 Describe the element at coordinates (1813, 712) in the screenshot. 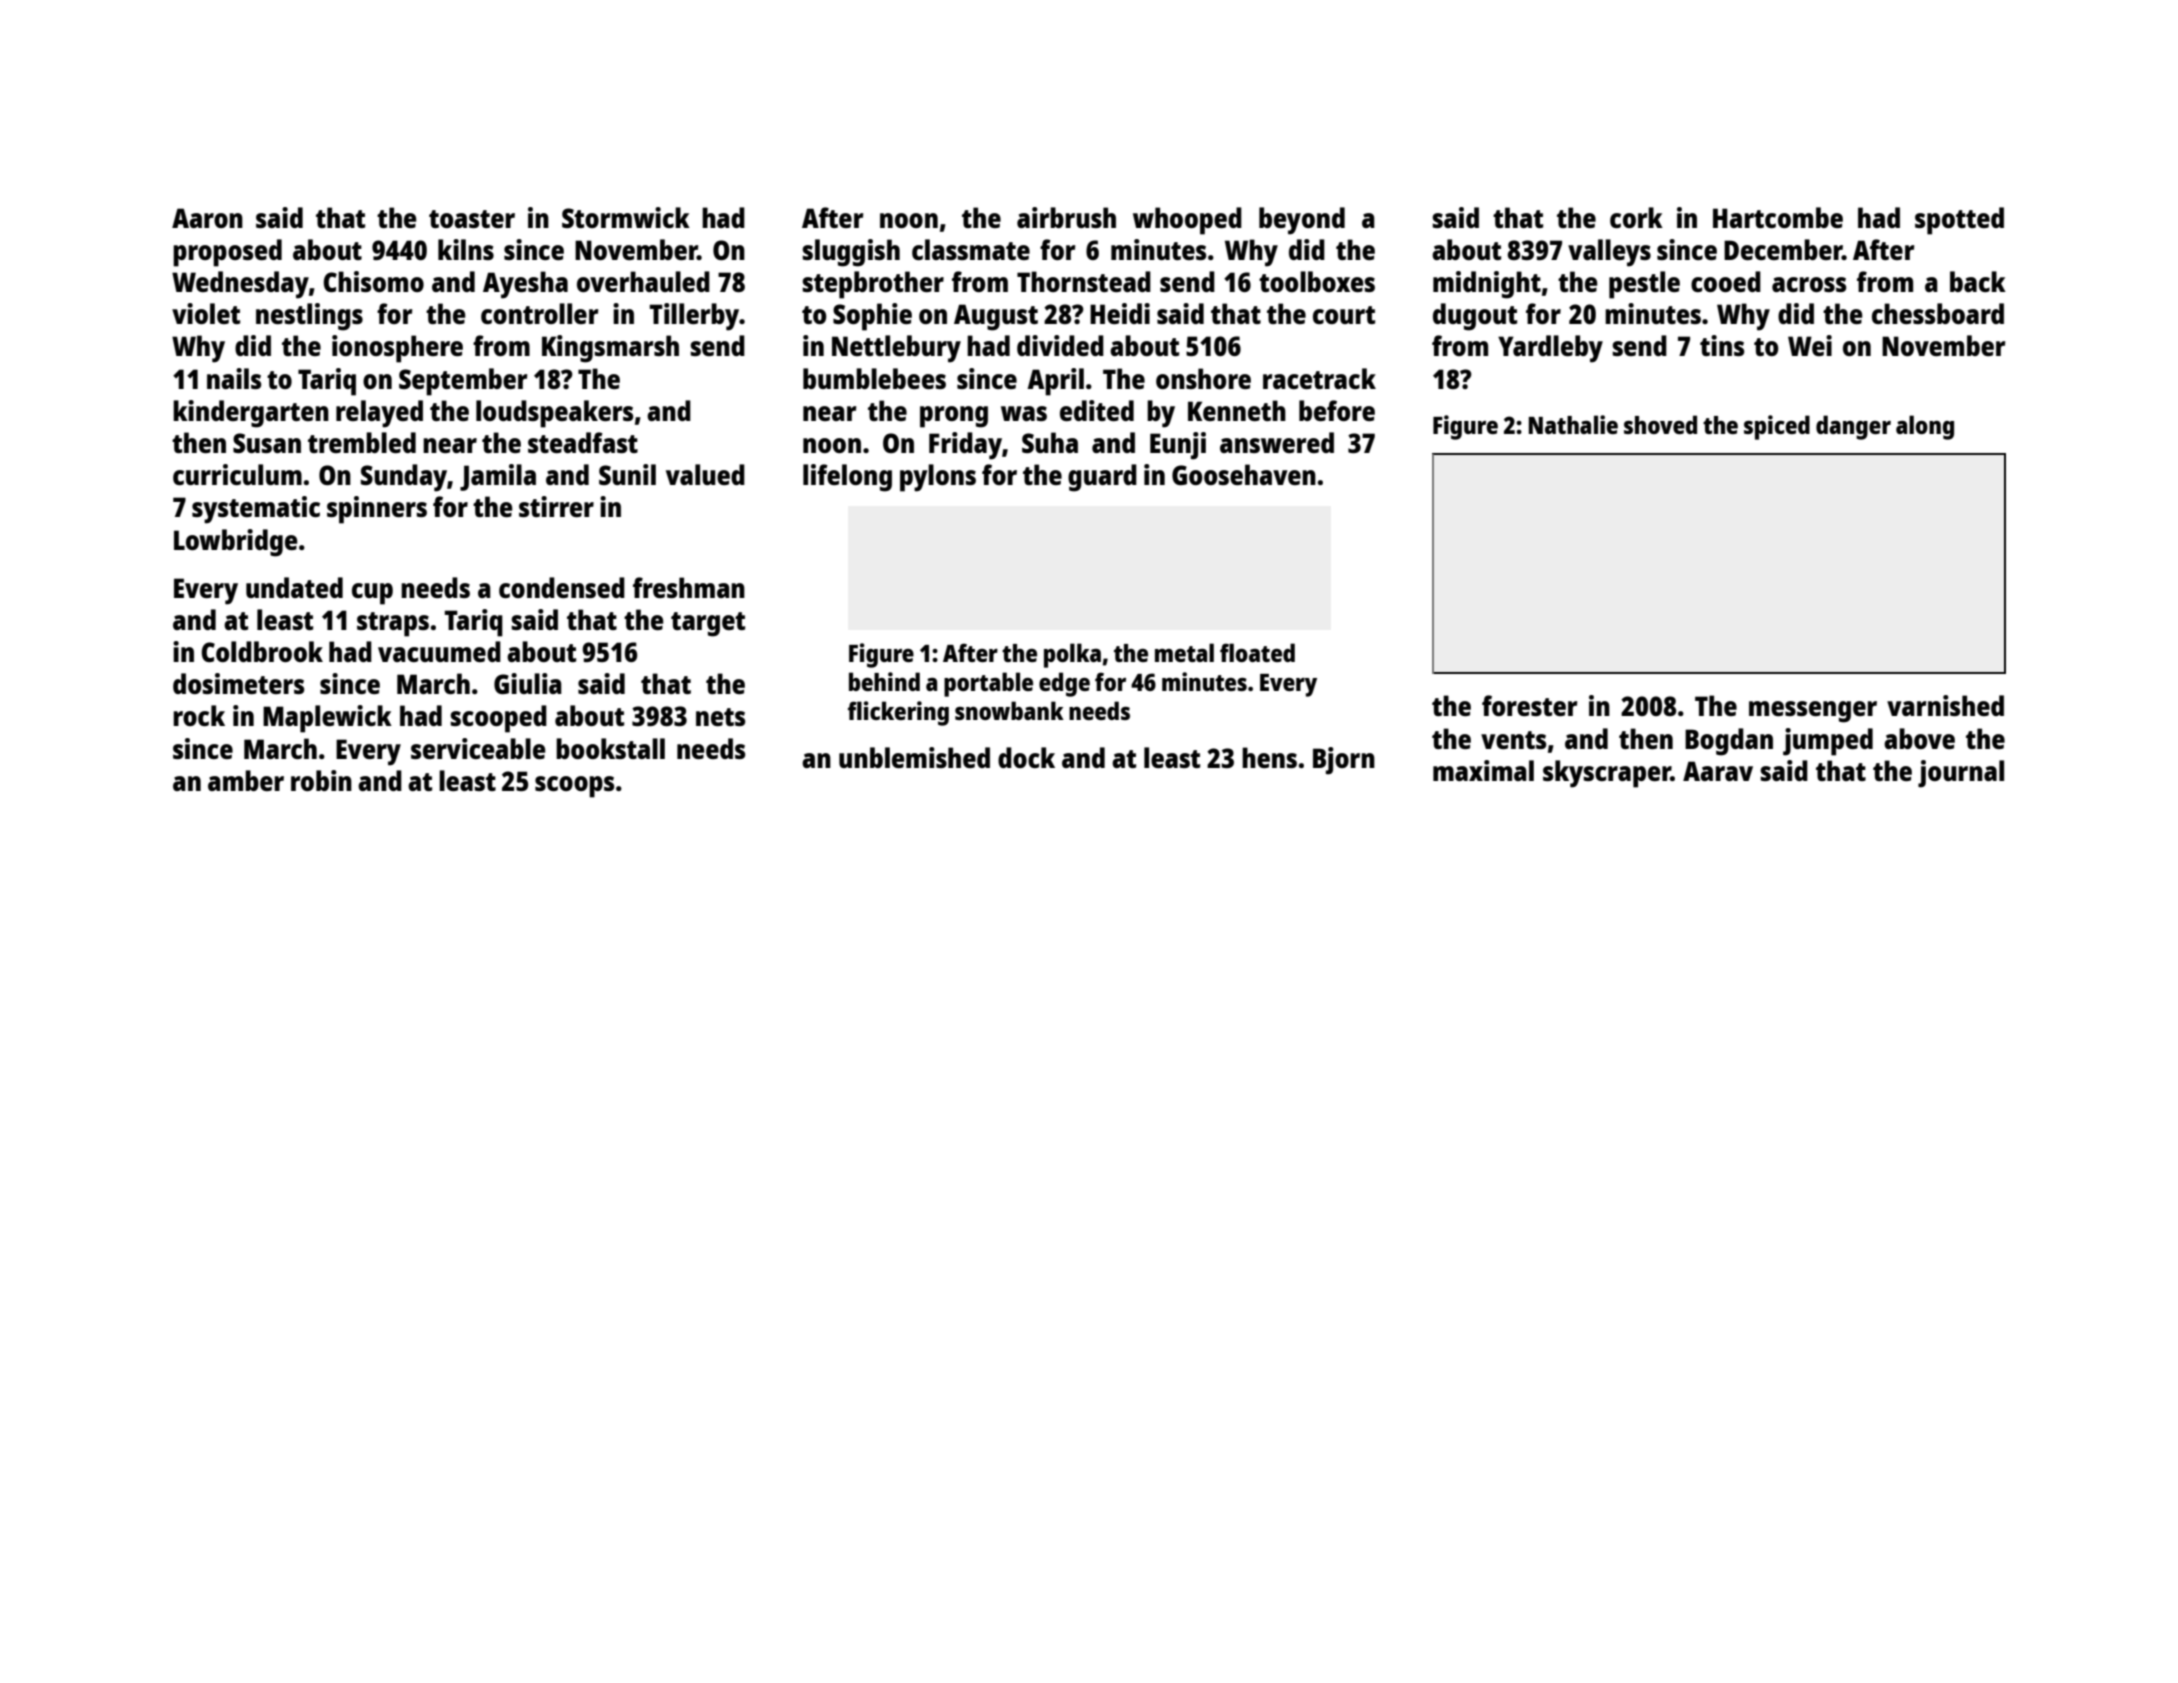

I see `messenger` at that location.
